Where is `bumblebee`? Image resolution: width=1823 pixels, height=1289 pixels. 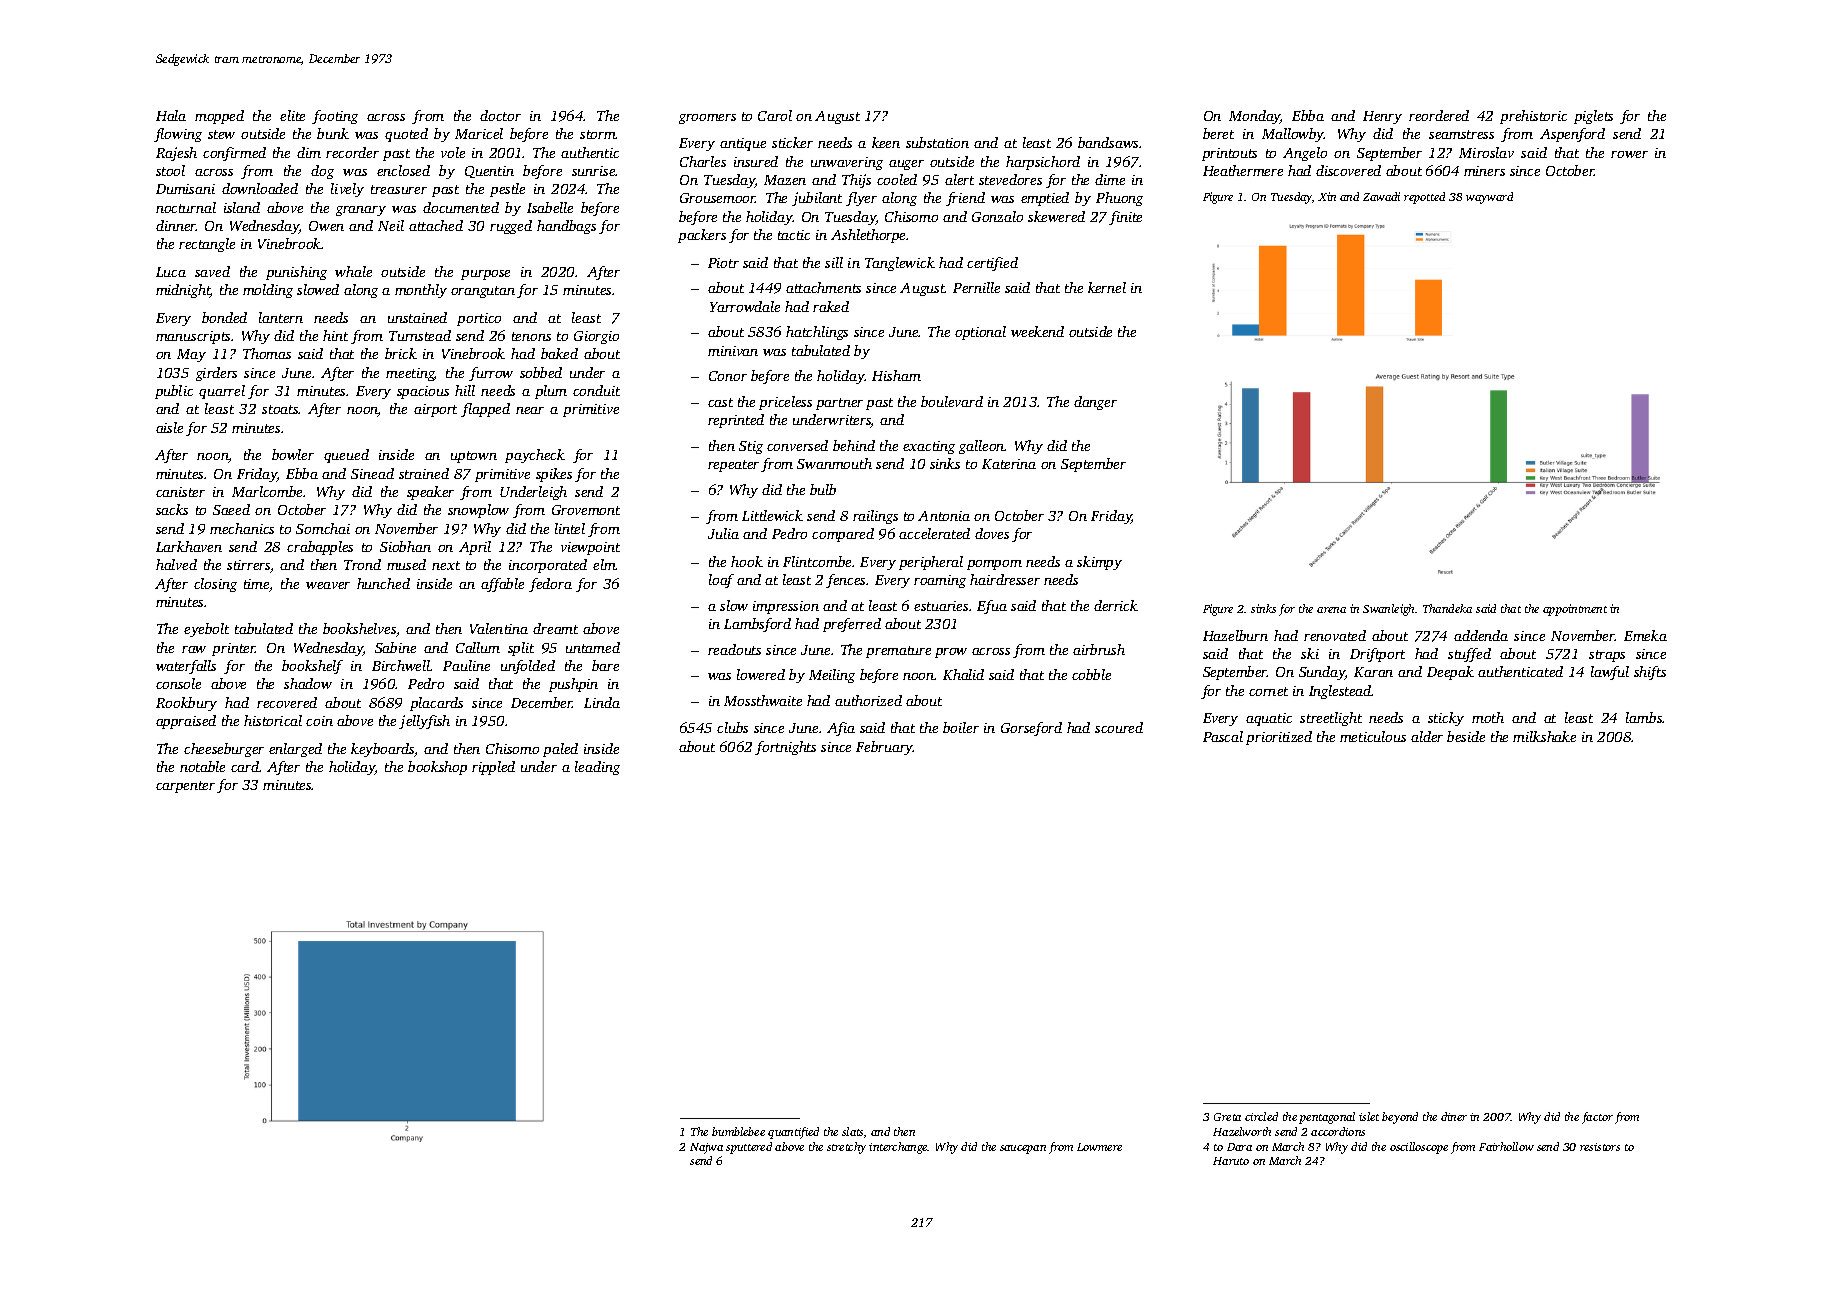
bumblebee is located at coordinates (738, 1131).
